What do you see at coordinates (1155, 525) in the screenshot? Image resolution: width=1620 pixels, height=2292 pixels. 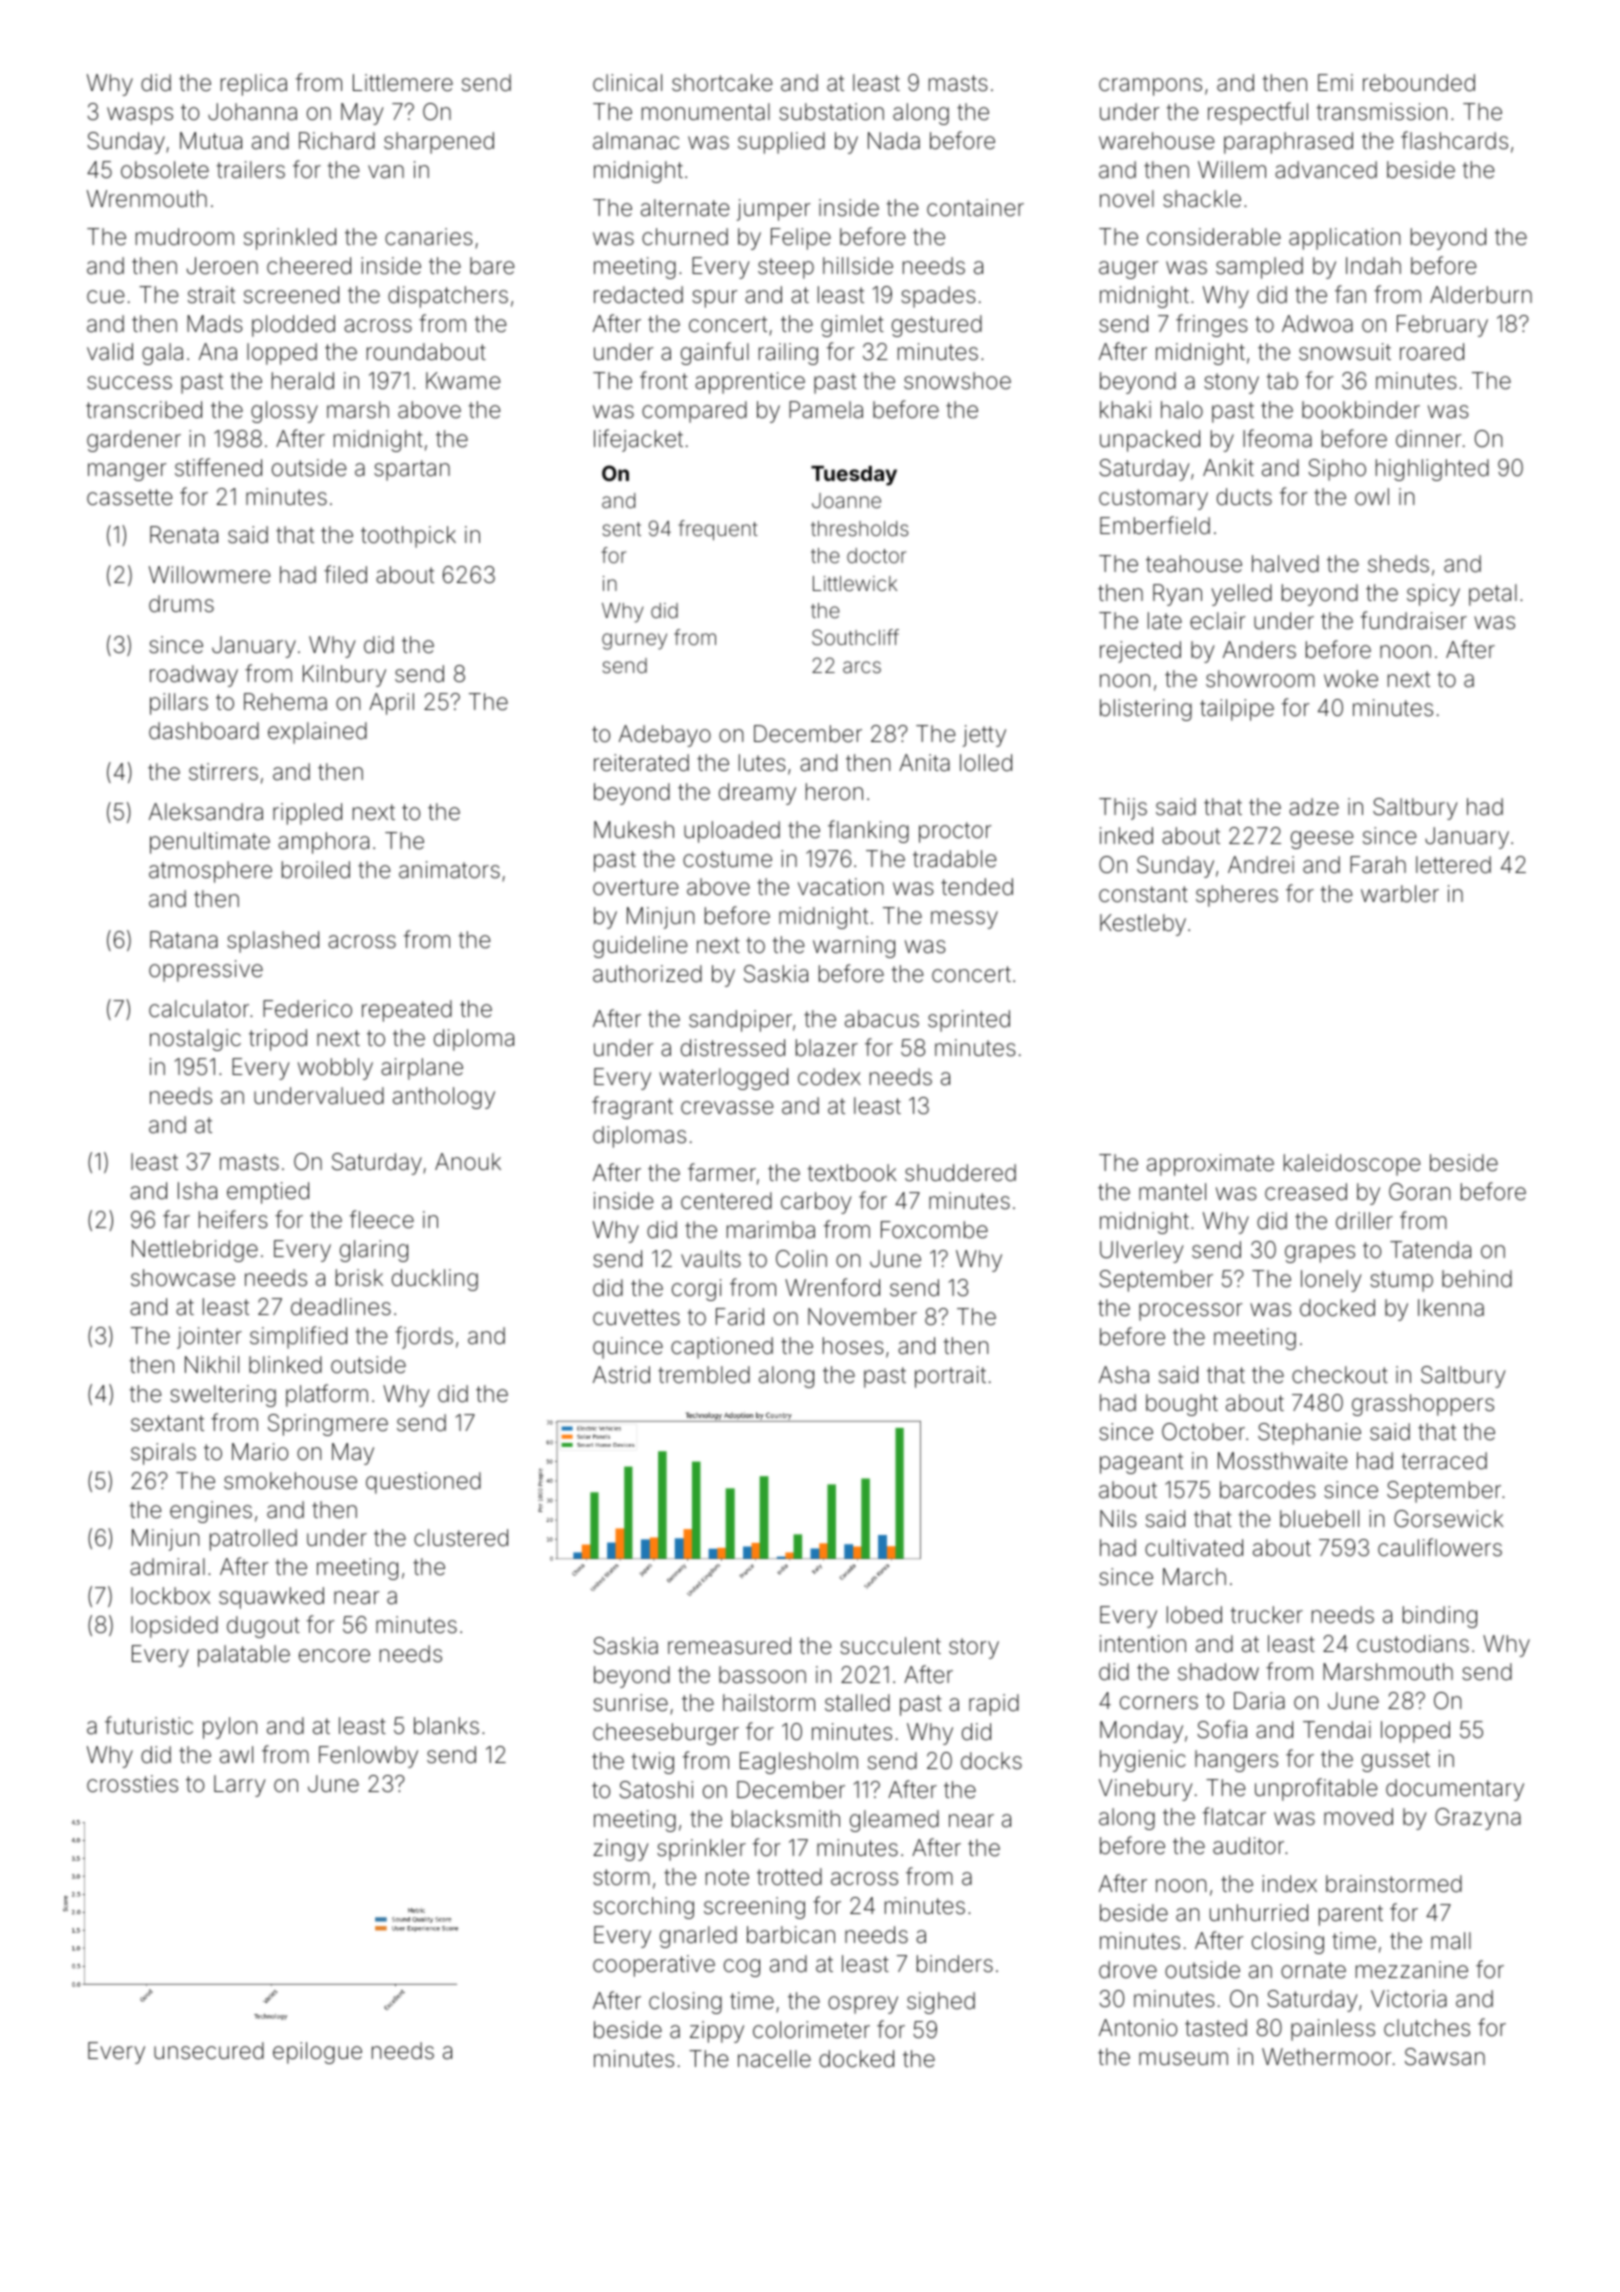 I see `Emberfield` at bounding box center [1155, 525].
